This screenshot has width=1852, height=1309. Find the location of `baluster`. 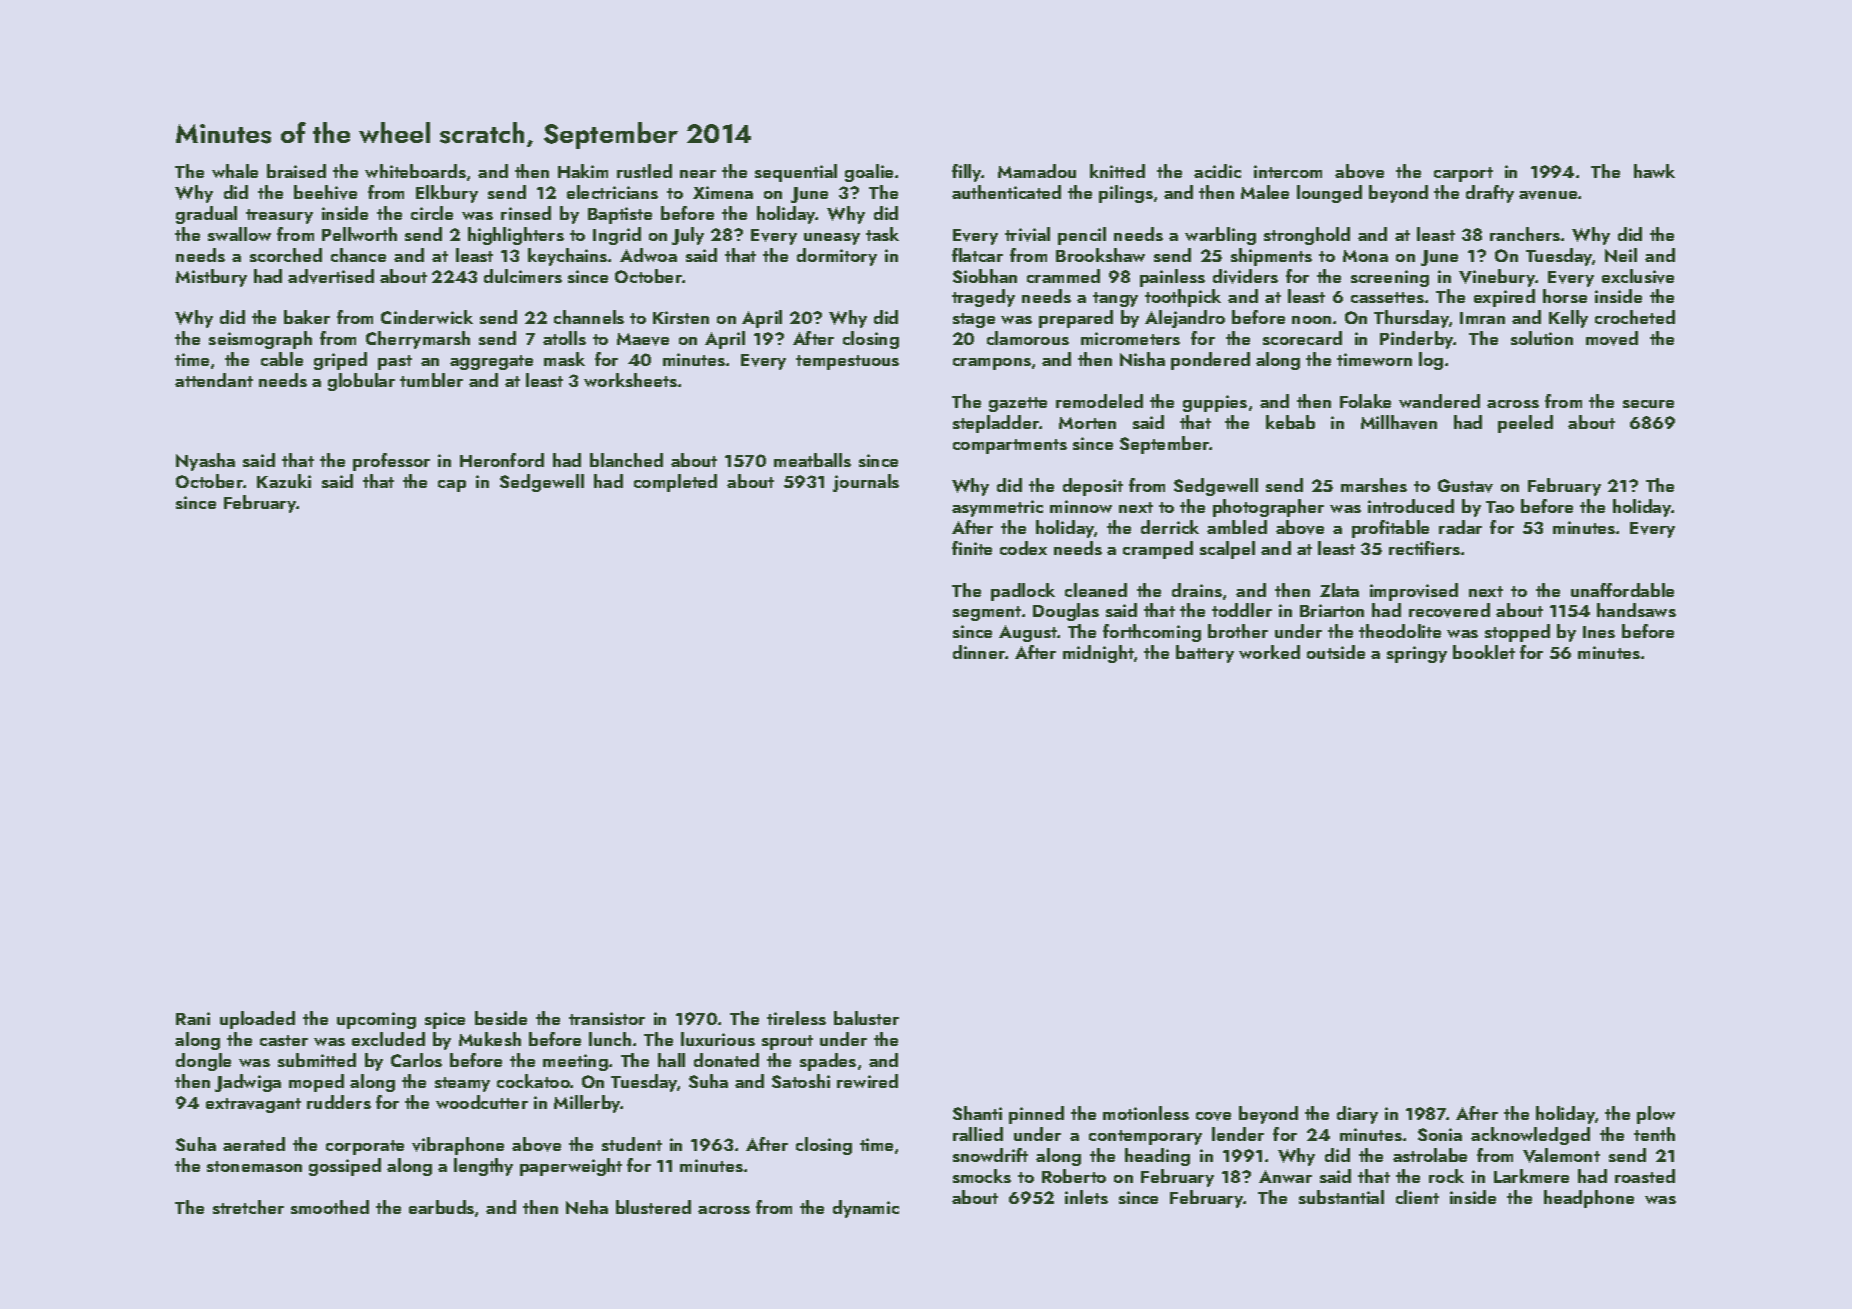

baluster is located at coordinates (866, 1018).
